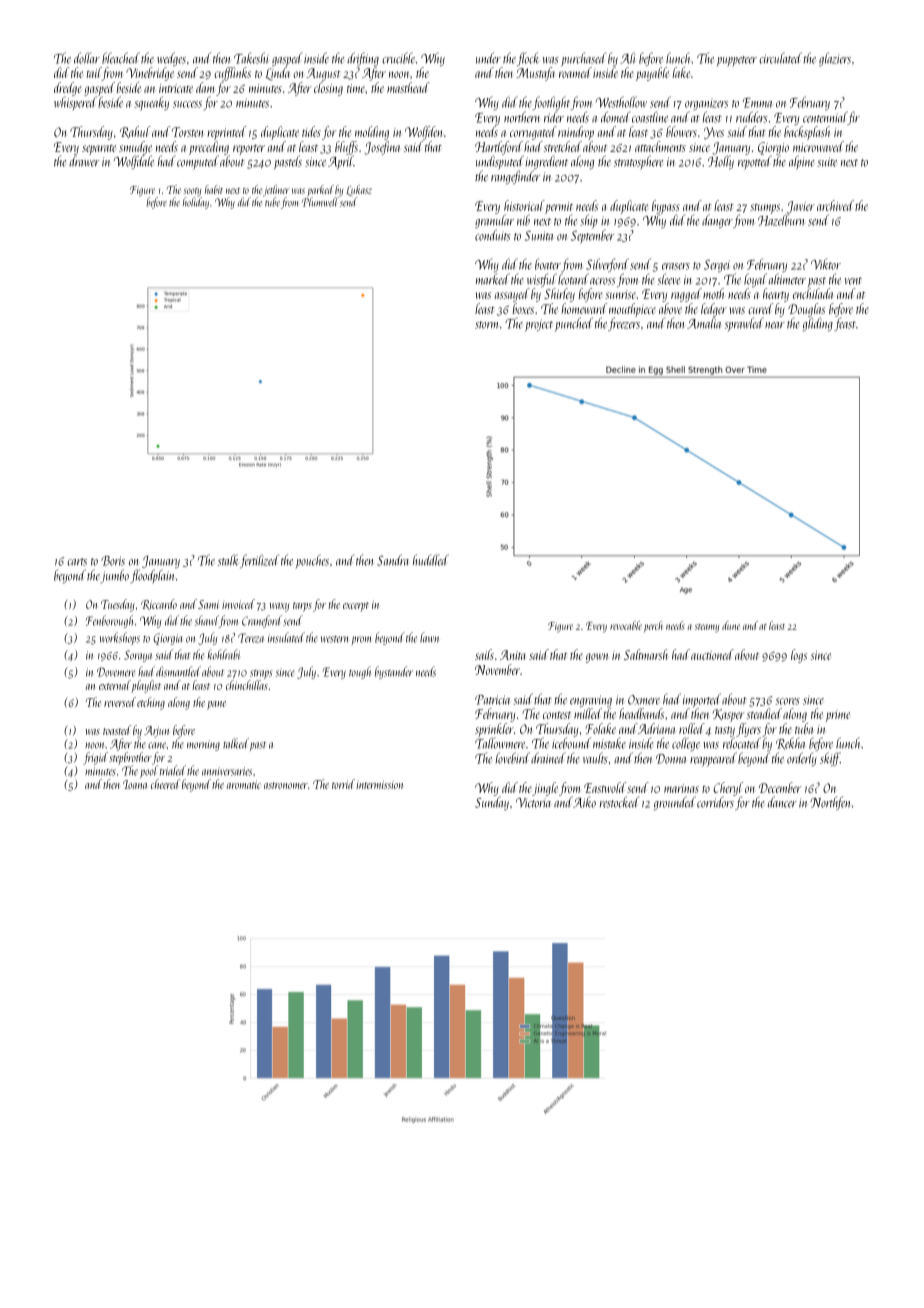 This screenshot has width=924, height=1308. I want to click on undisputed, so click(500, 162).
